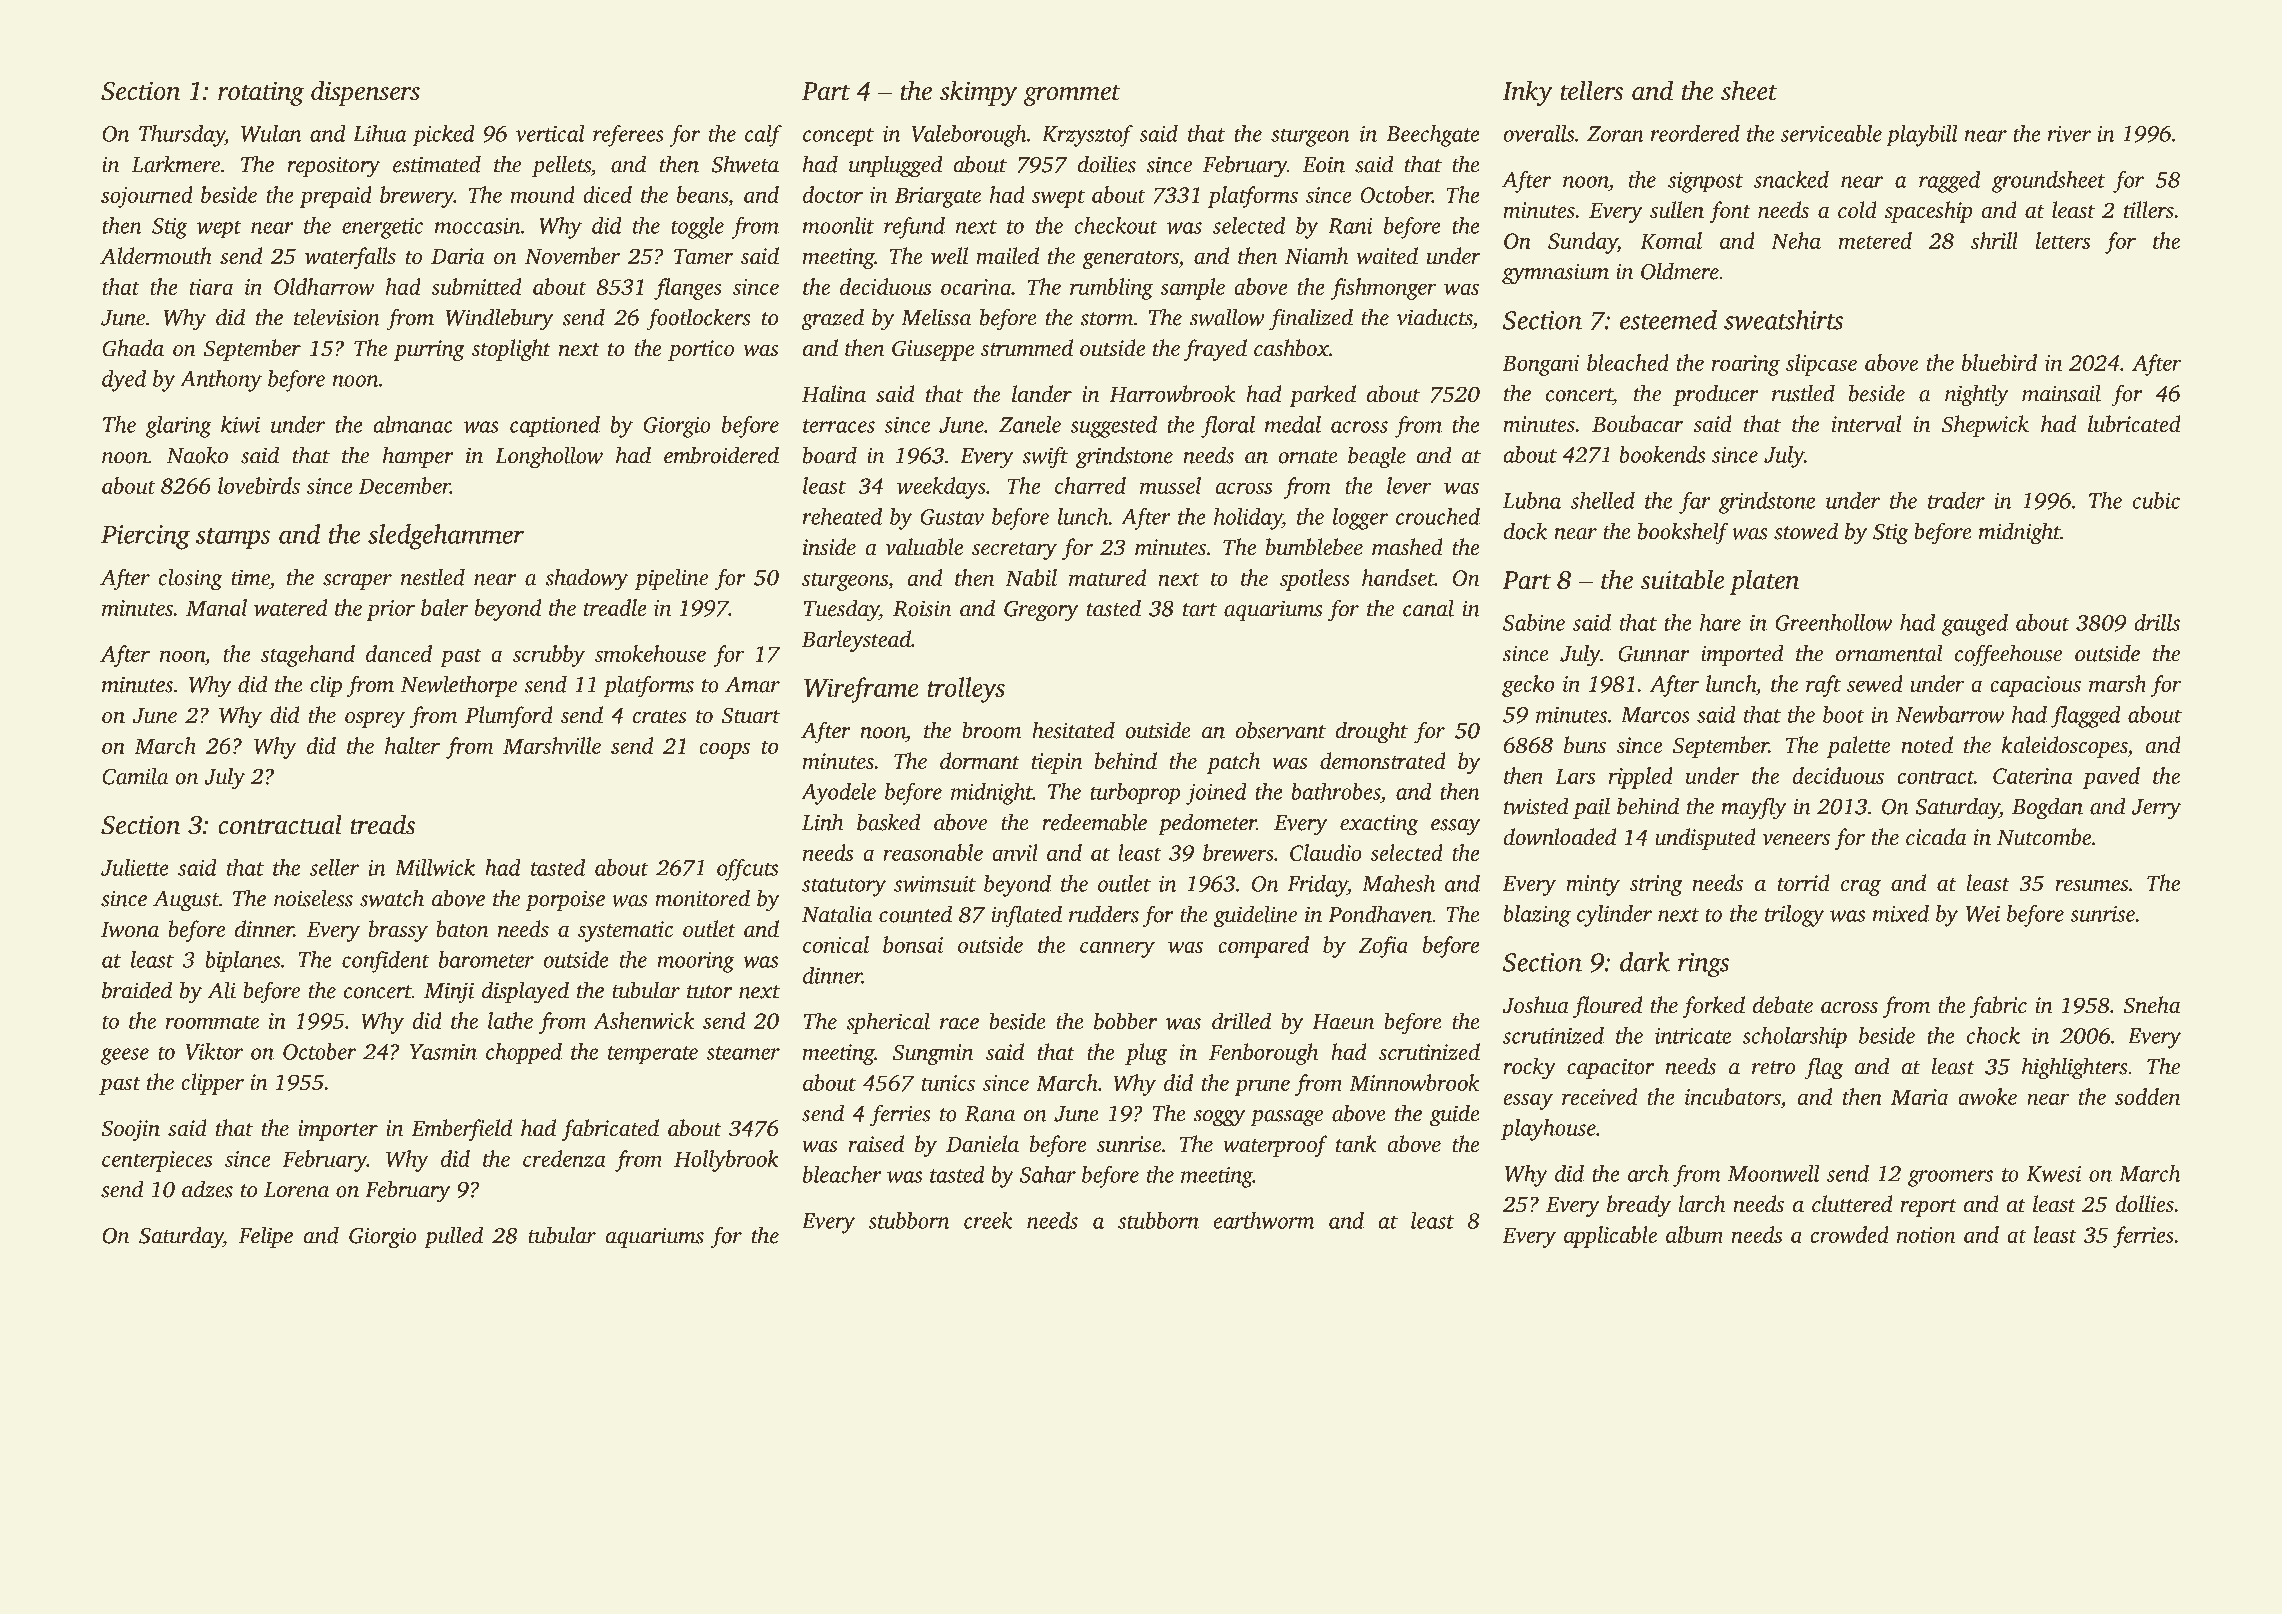 Image resolution: width=2282 pixels, height=1614 pixels. What do you see at coordinates (1928, 212) in the screenshot?
I see `spaceship` at bounding box center [1928, 212].
